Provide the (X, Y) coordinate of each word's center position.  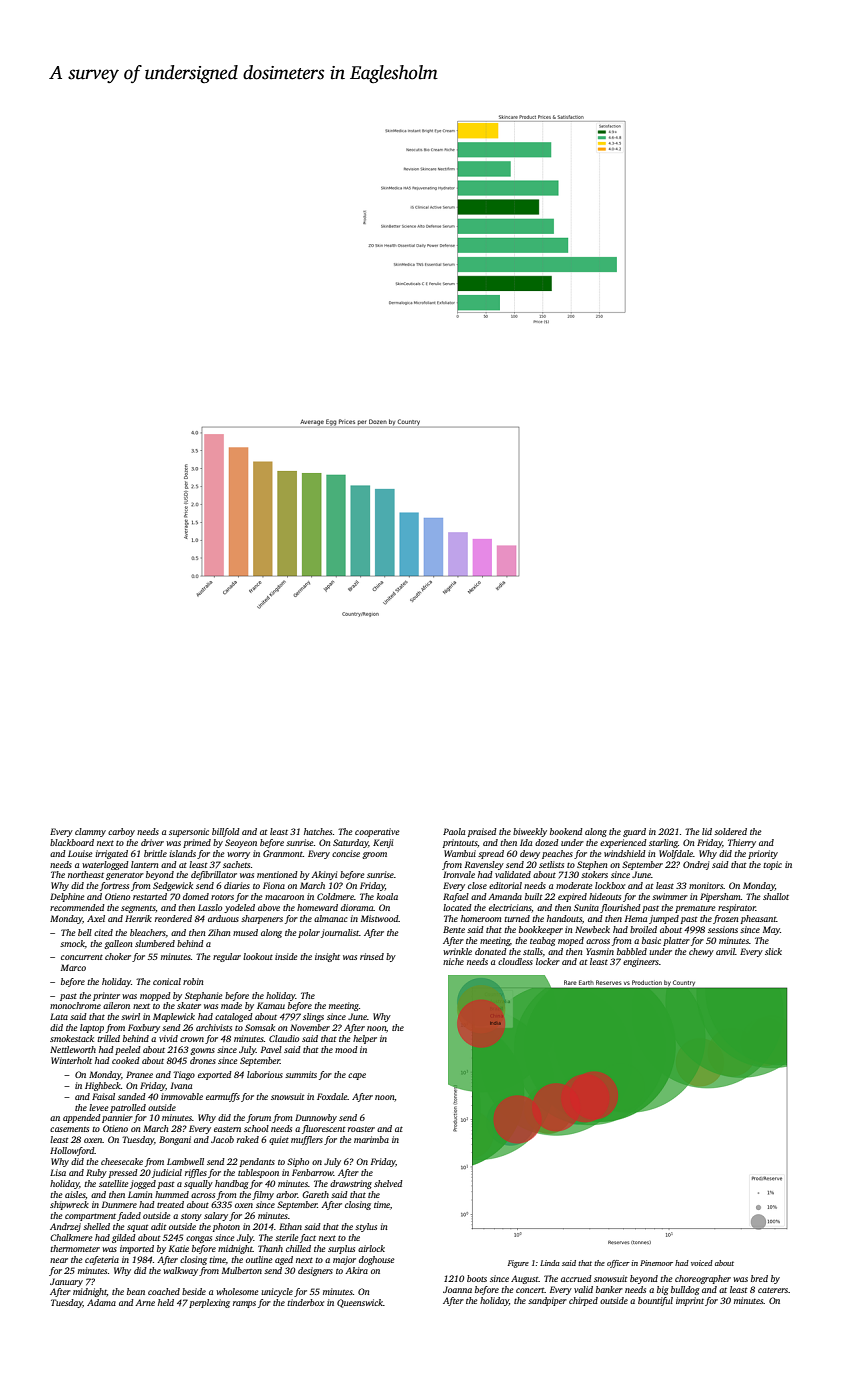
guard (634, 832)
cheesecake (122, 1161)
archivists (214, 1027)
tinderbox (305, 1302)
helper (365, 1039)
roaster (361, 1129)
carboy (121, 832)
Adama (101, 1302)
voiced (702, 1263)
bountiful (655, 1301)
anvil (725, 951)
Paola (454, 831)
